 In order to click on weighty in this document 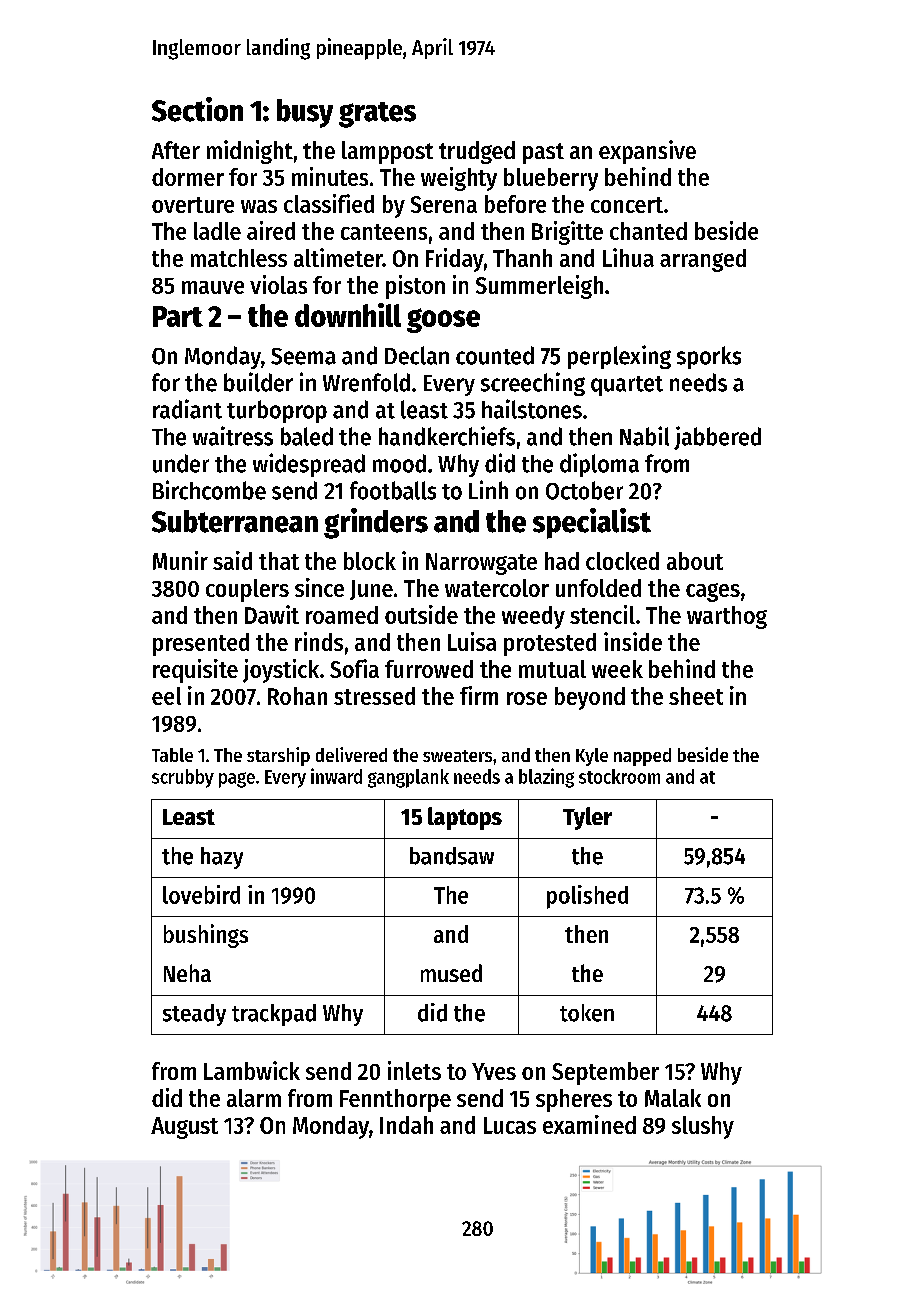, I will do `click(459, 179)`.
